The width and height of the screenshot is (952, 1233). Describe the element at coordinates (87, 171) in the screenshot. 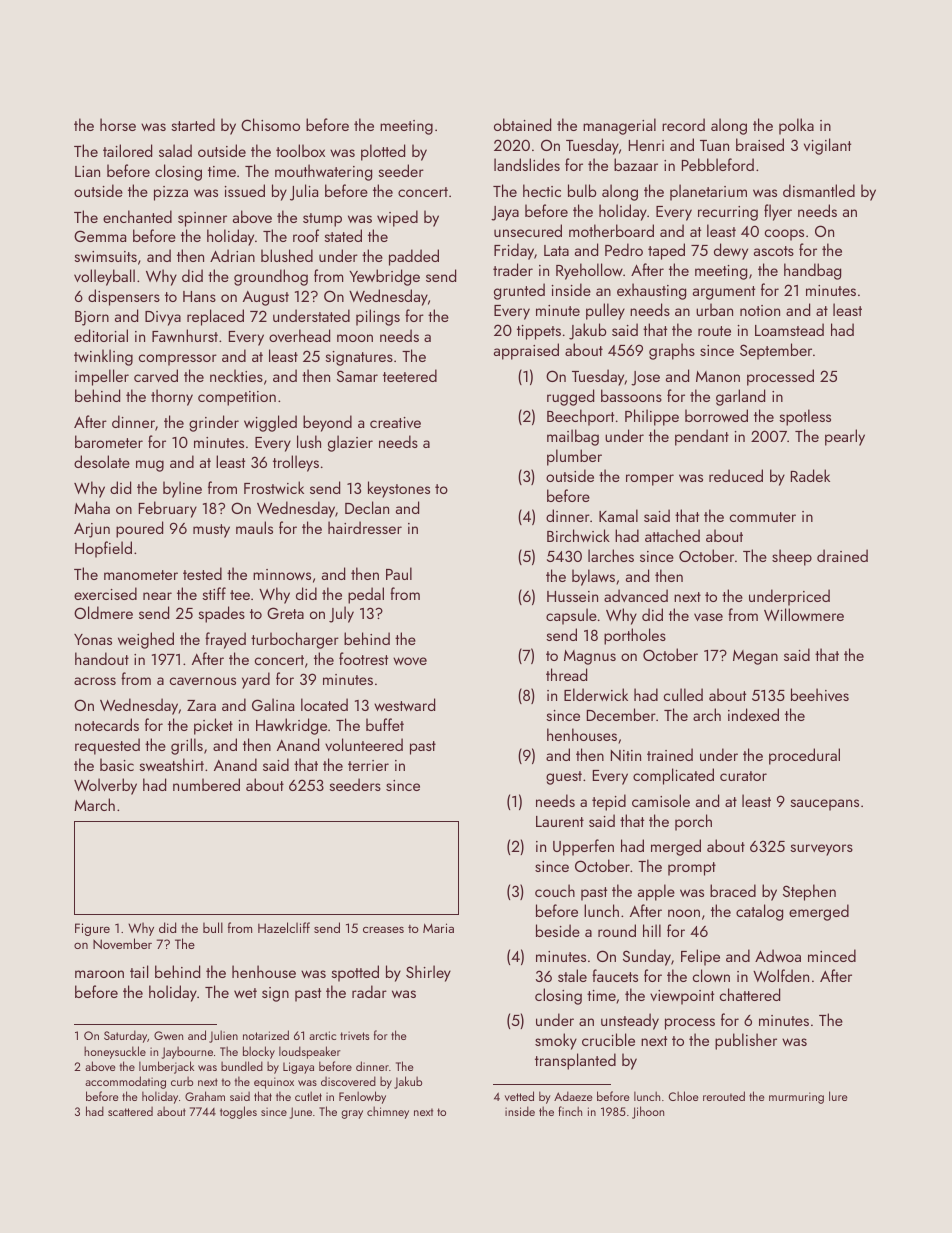

I see `Lian` at that location.
